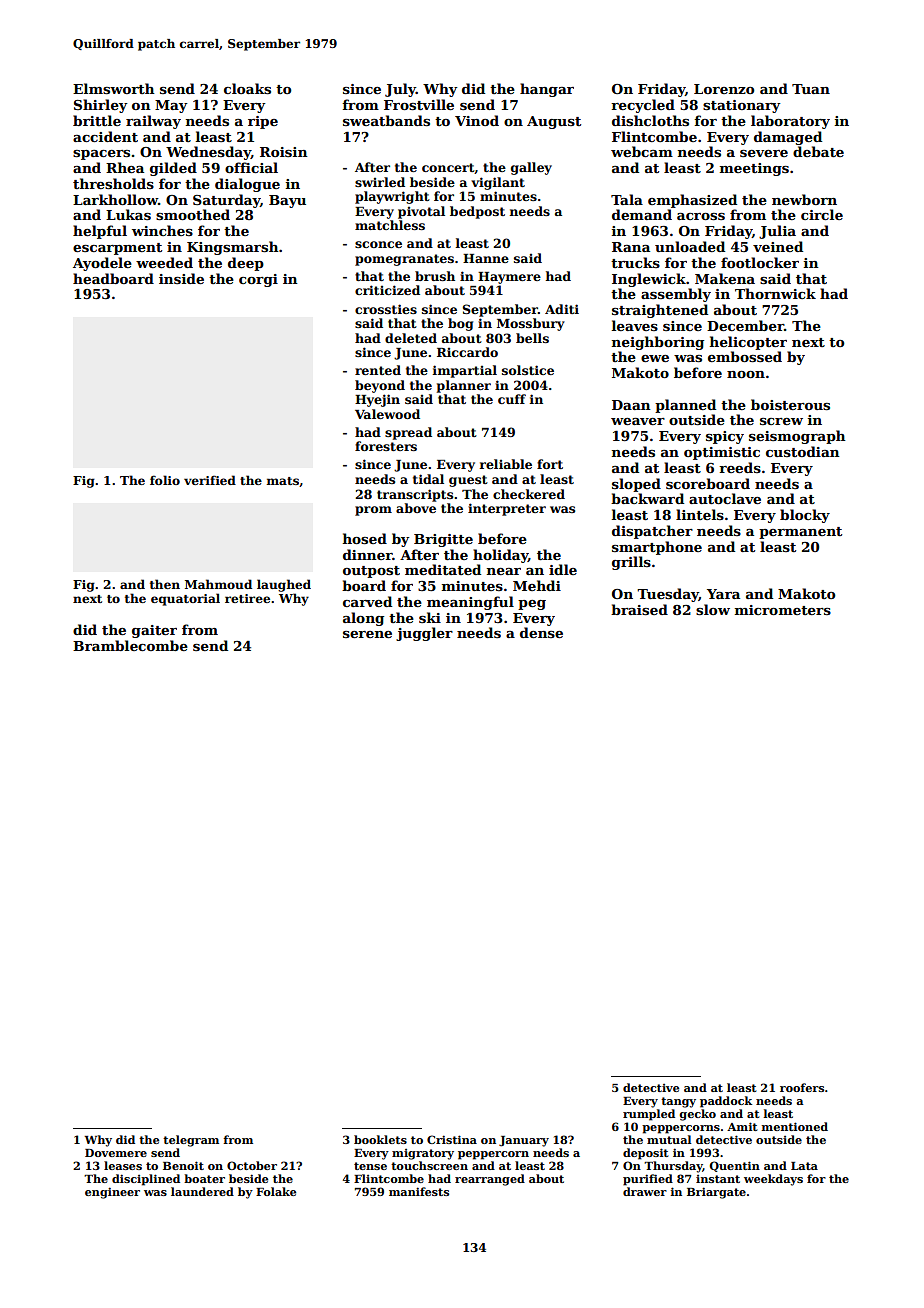 Image resolution: width=924 pixels, height=1308 pixels. What do you see at coordinates (528, 370) in the image?
I see `solstice` at bounding box center [528, 370].
